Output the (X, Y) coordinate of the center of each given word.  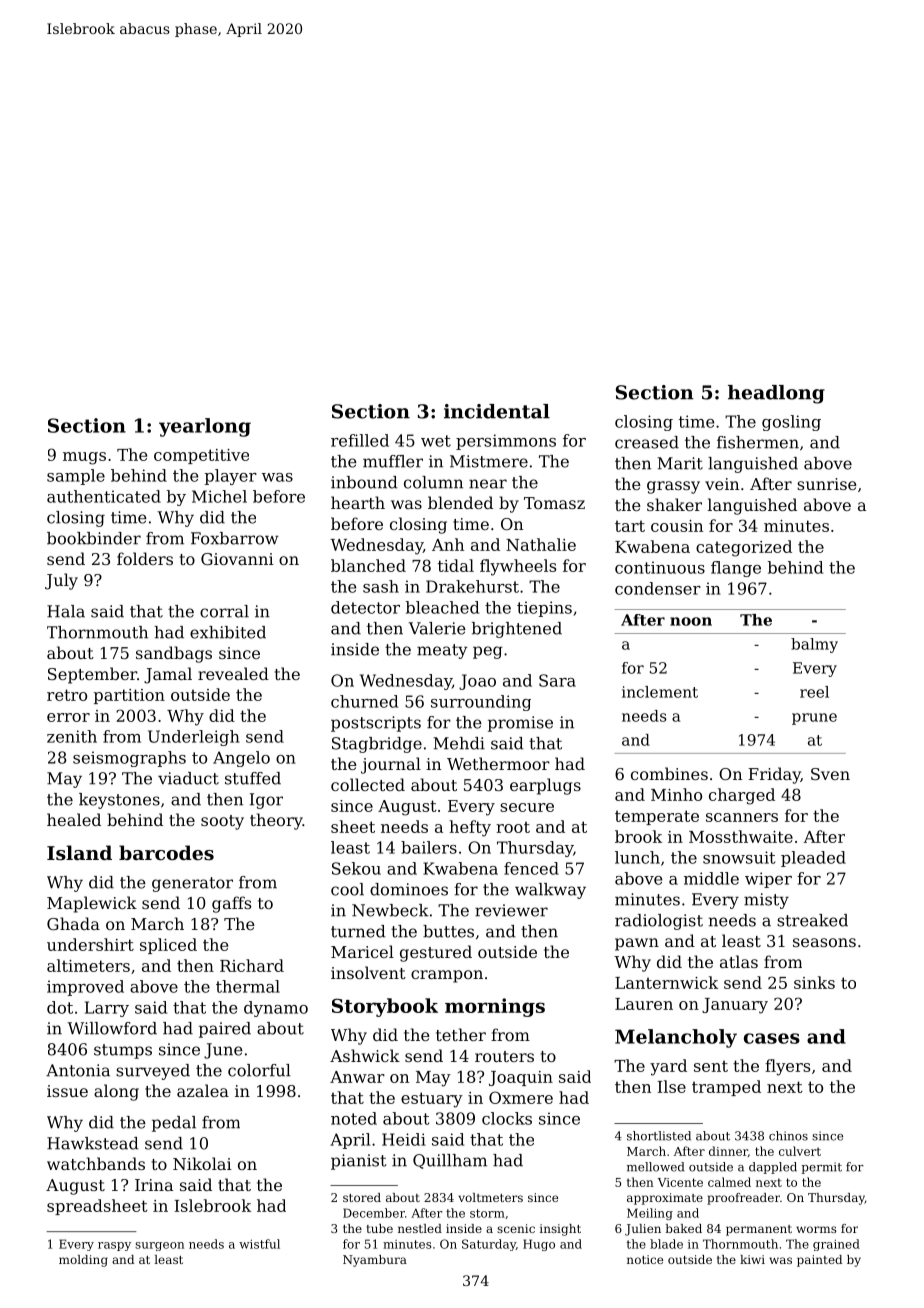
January (735, 1006)
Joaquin (521, 1078)
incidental (497, 411)
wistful (259, 1244)
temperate (657, 817)
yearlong (205, 427)
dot (60, 1007)
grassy (673, 487)
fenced (531, 868)
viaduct (188, 778)
